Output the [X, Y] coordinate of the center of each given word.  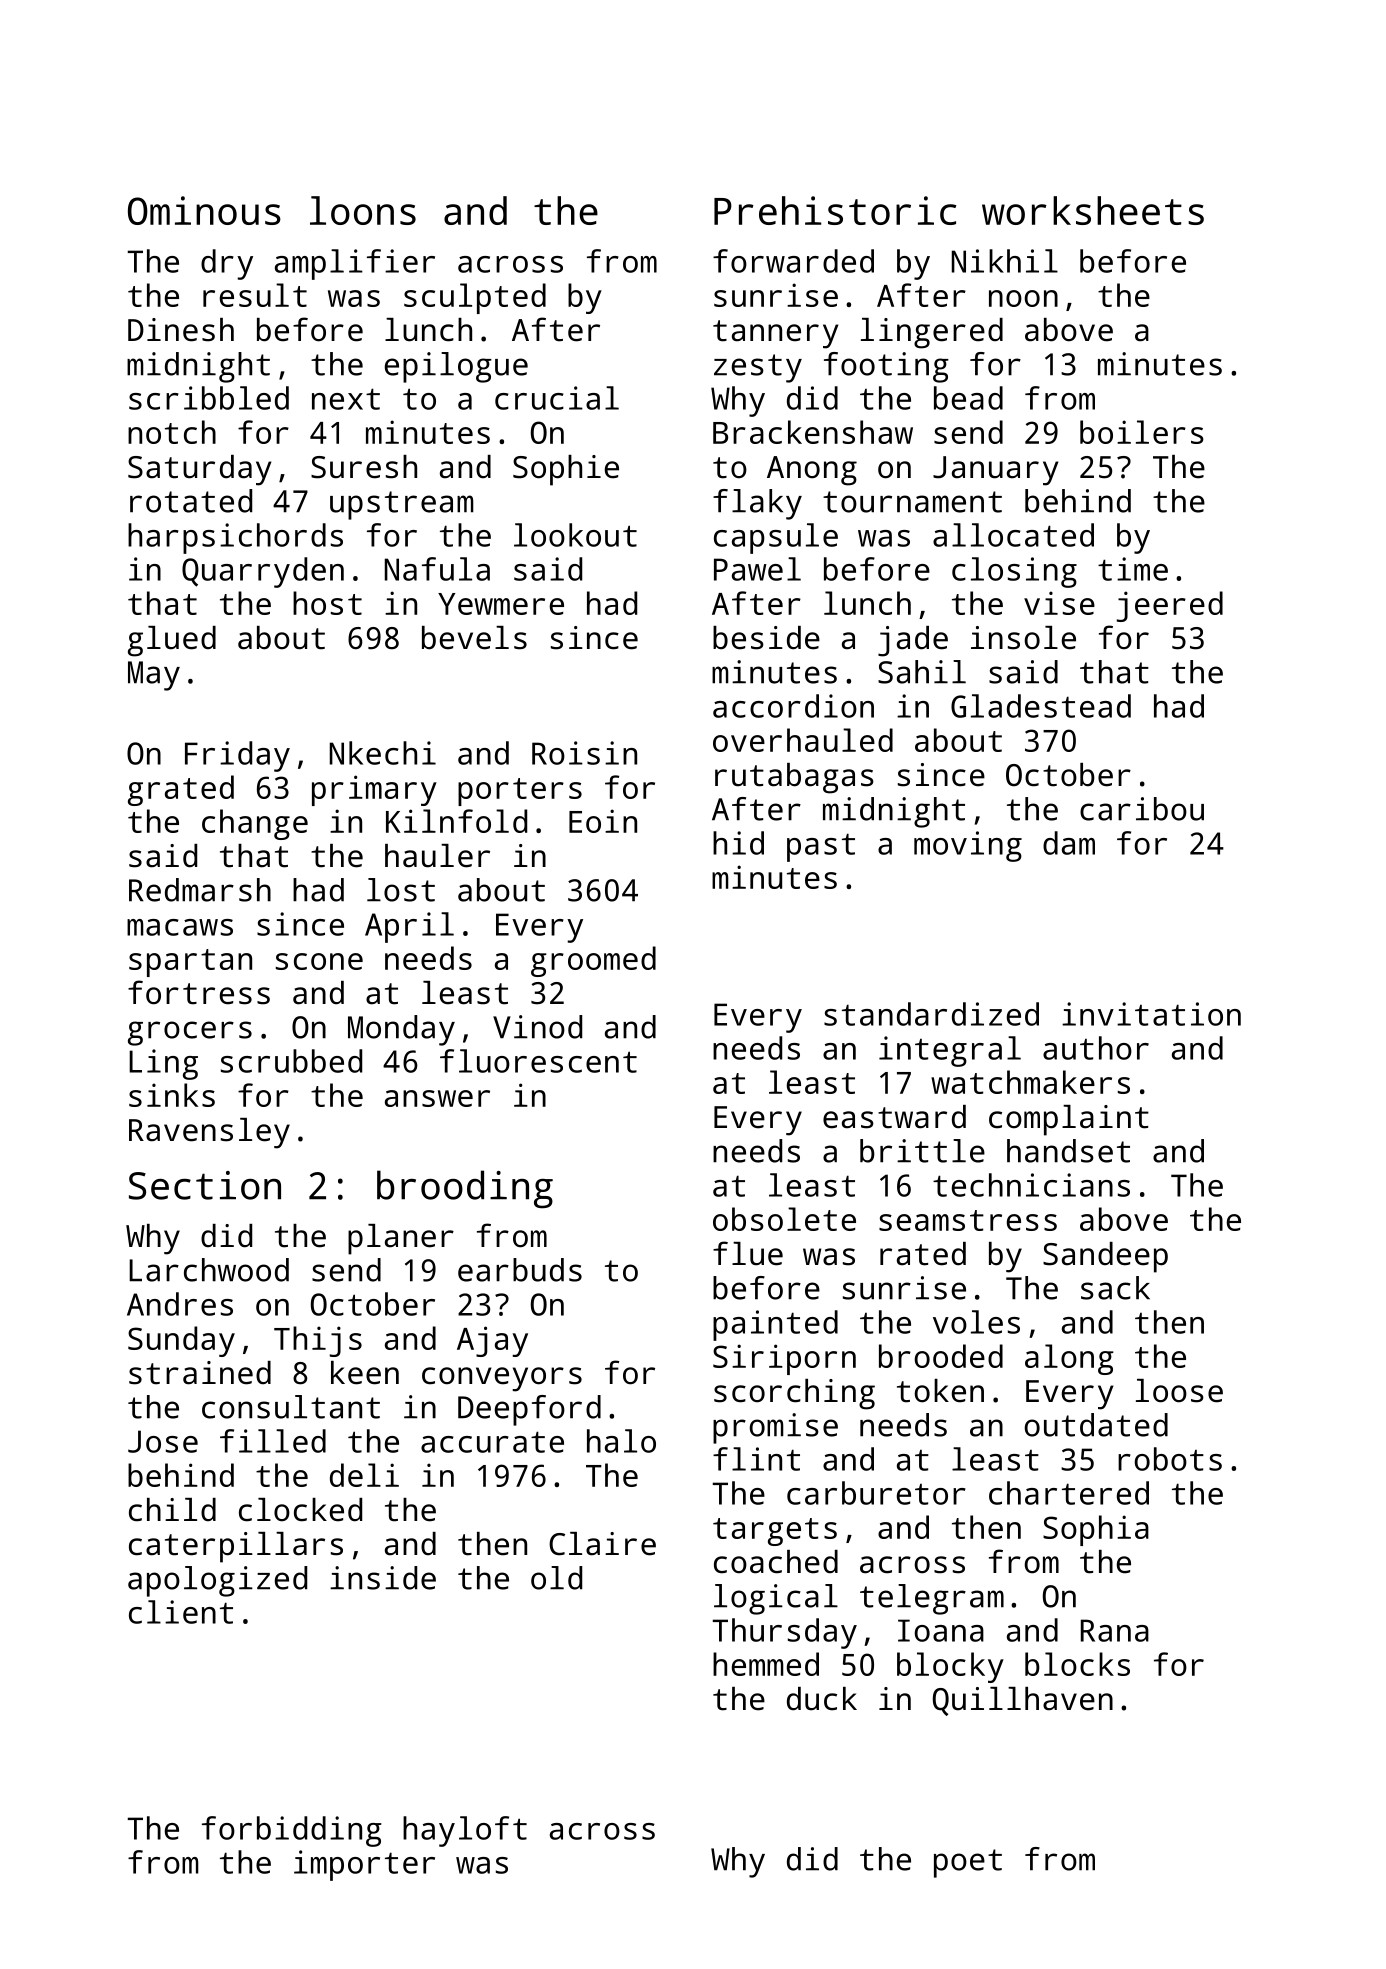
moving [968, 846]
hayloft [465, 1831]
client [181, 1612]
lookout [575, 535]
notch [172, 432]
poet [968, 1863]
